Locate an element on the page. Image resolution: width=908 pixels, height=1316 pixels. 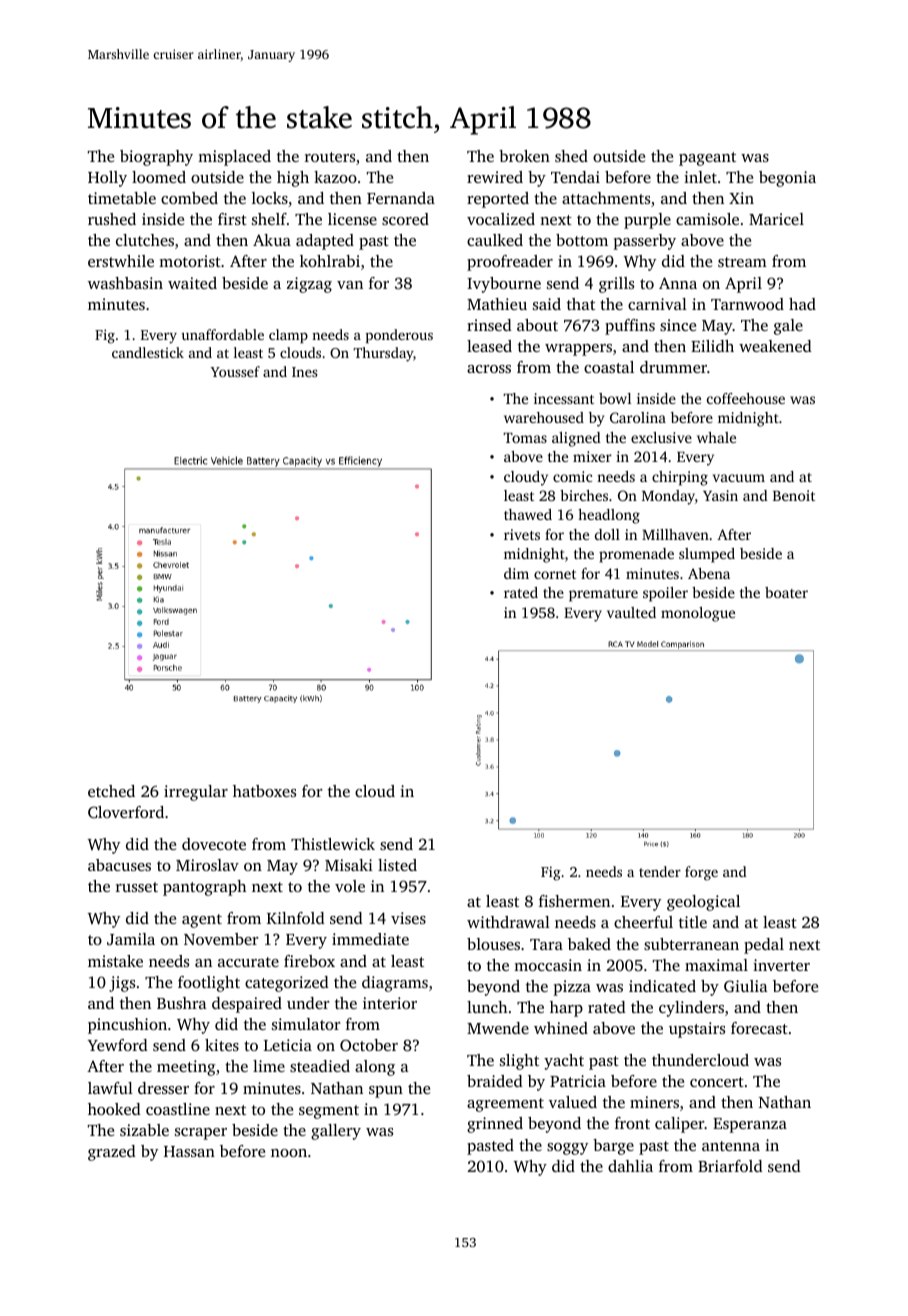
pageant is located at coordinates (707, 159).
